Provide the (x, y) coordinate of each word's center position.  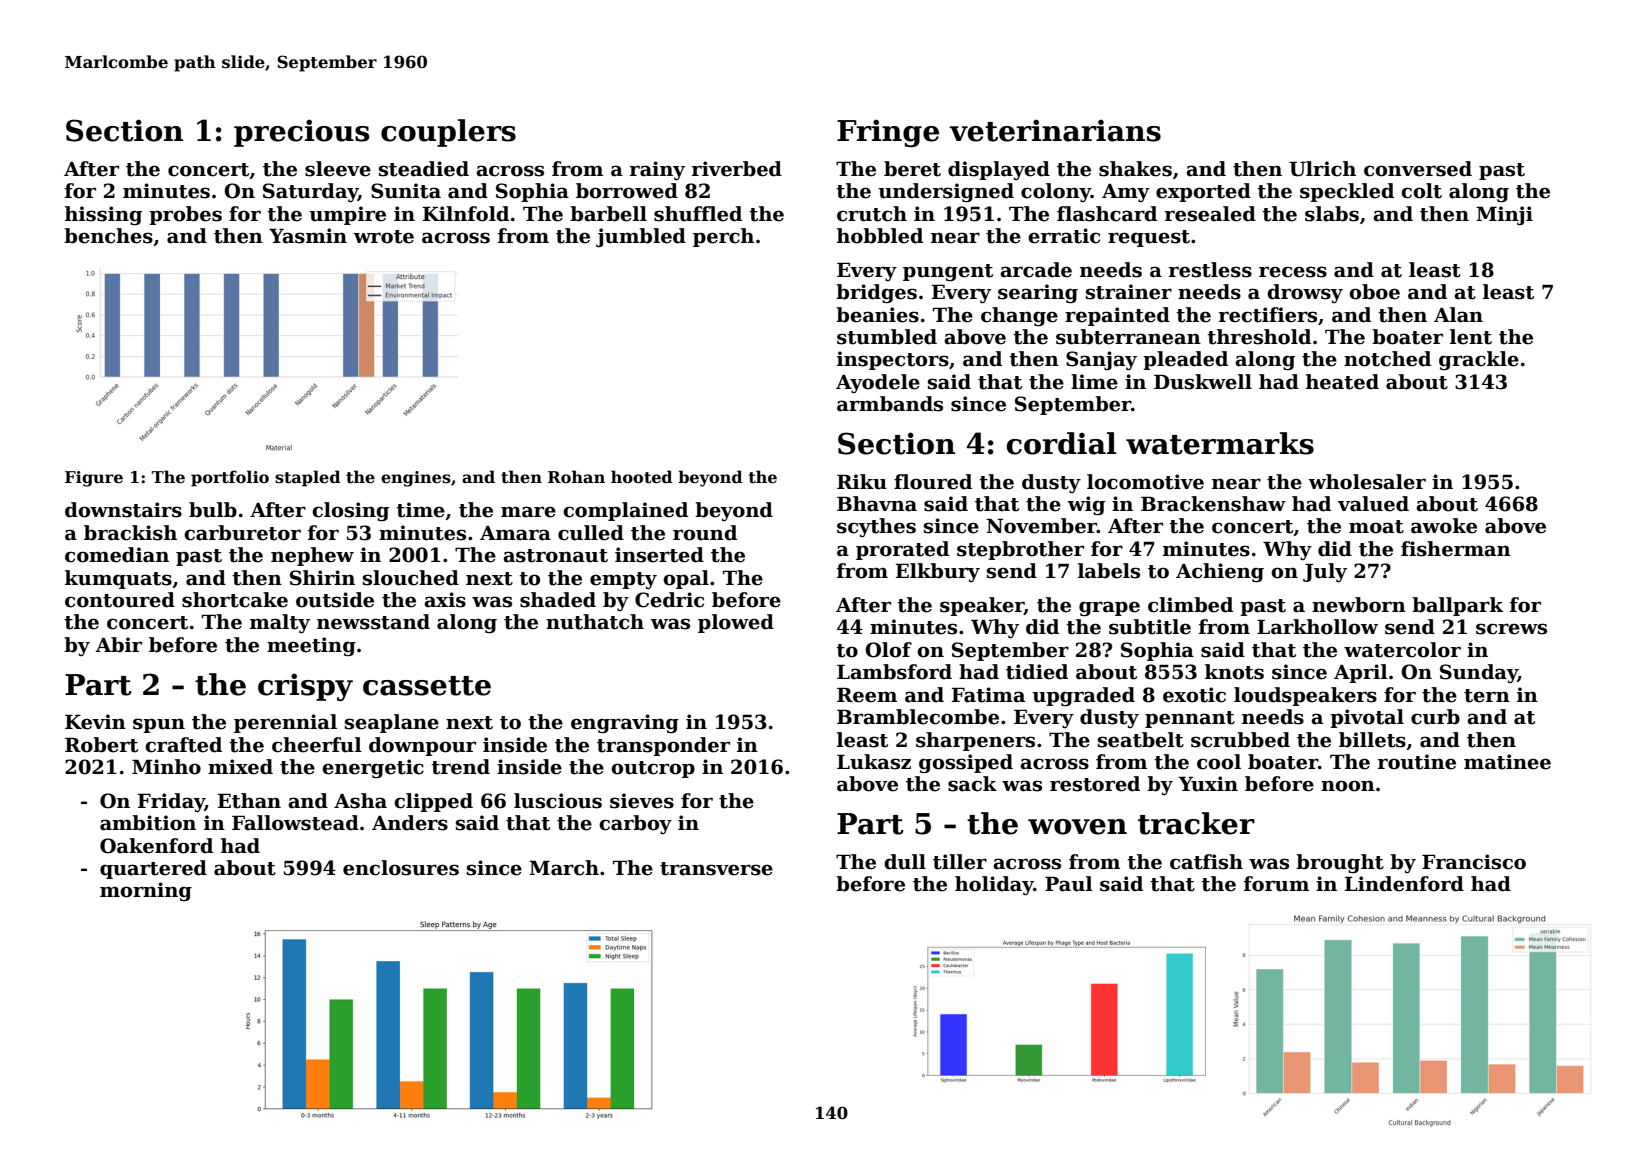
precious (302, 133)
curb (1435, 717)
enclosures (401, 868)
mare (528, 512)
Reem (867, 695)
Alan (1458, 315)
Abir (118, 645)
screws (1511, 629)
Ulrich (1322, 169)
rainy (657, 170)
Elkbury (938, 572)
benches (108, 236)
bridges (876, 293)
